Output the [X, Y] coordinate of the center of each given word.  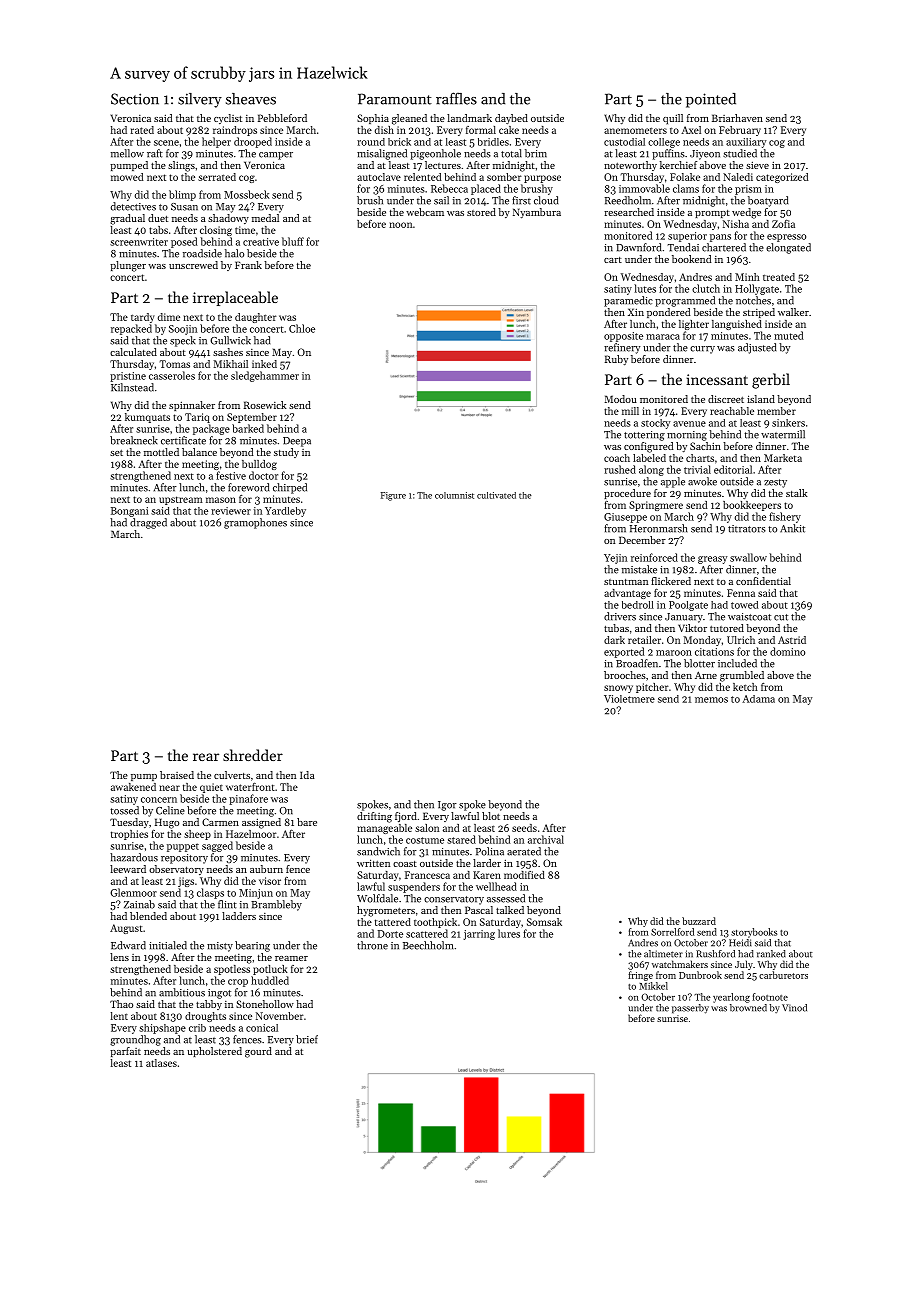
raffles [456, 98]
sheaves [251, 99]
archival [546, 839]
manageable [384, 829]
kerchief [678, 165]
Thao [121, 1004]
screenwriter [139, 242]
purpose [542, 179]
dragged [148, 523]
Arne [706, 675]
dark [614, 640]
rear [206, 757]
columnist [454, 495]
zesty [775, 483]
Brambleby [276, 905]
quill [673, 119]
